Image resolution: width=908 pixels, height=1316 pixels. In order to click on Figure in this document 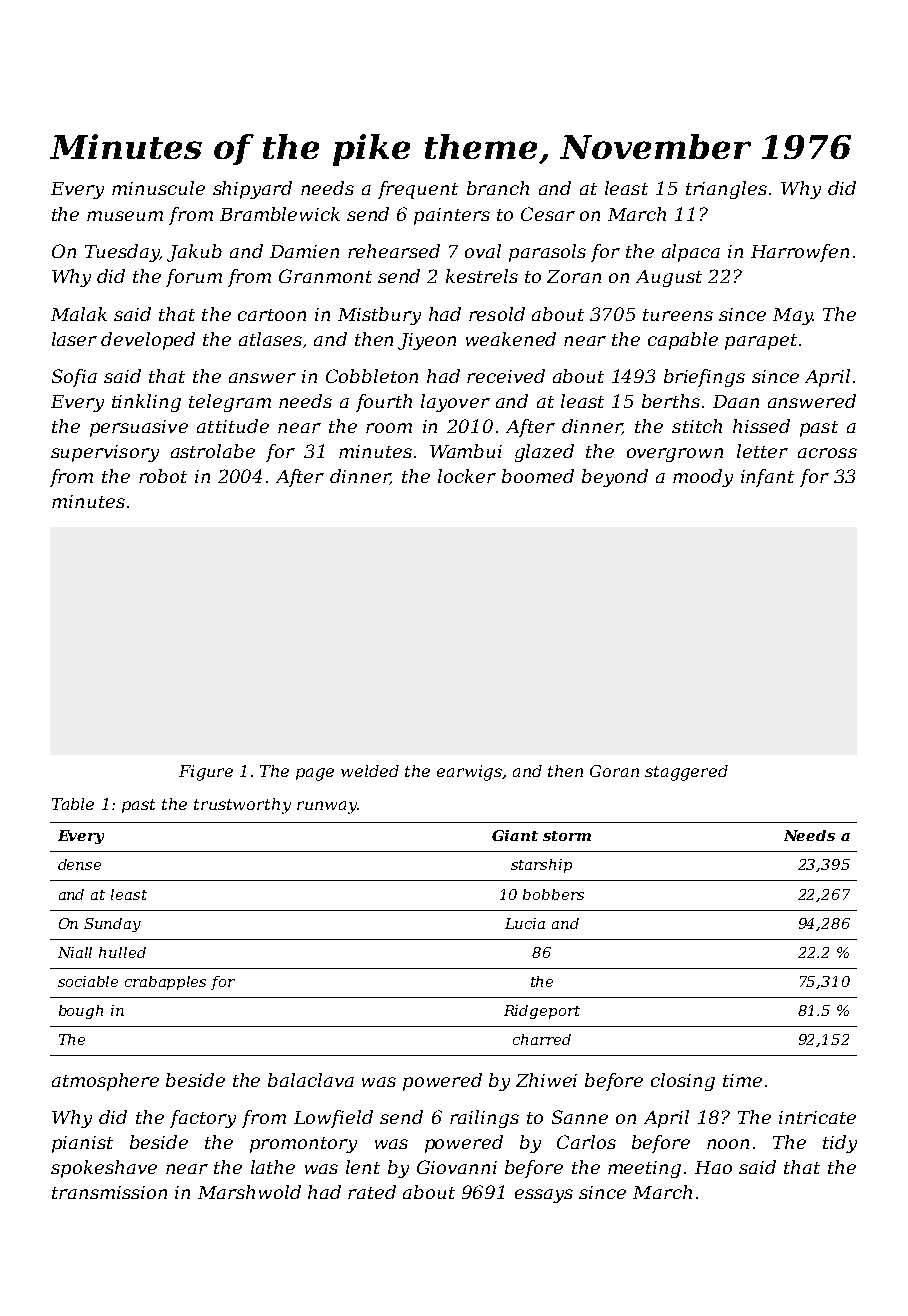, I will do `click(206, 773)`.
